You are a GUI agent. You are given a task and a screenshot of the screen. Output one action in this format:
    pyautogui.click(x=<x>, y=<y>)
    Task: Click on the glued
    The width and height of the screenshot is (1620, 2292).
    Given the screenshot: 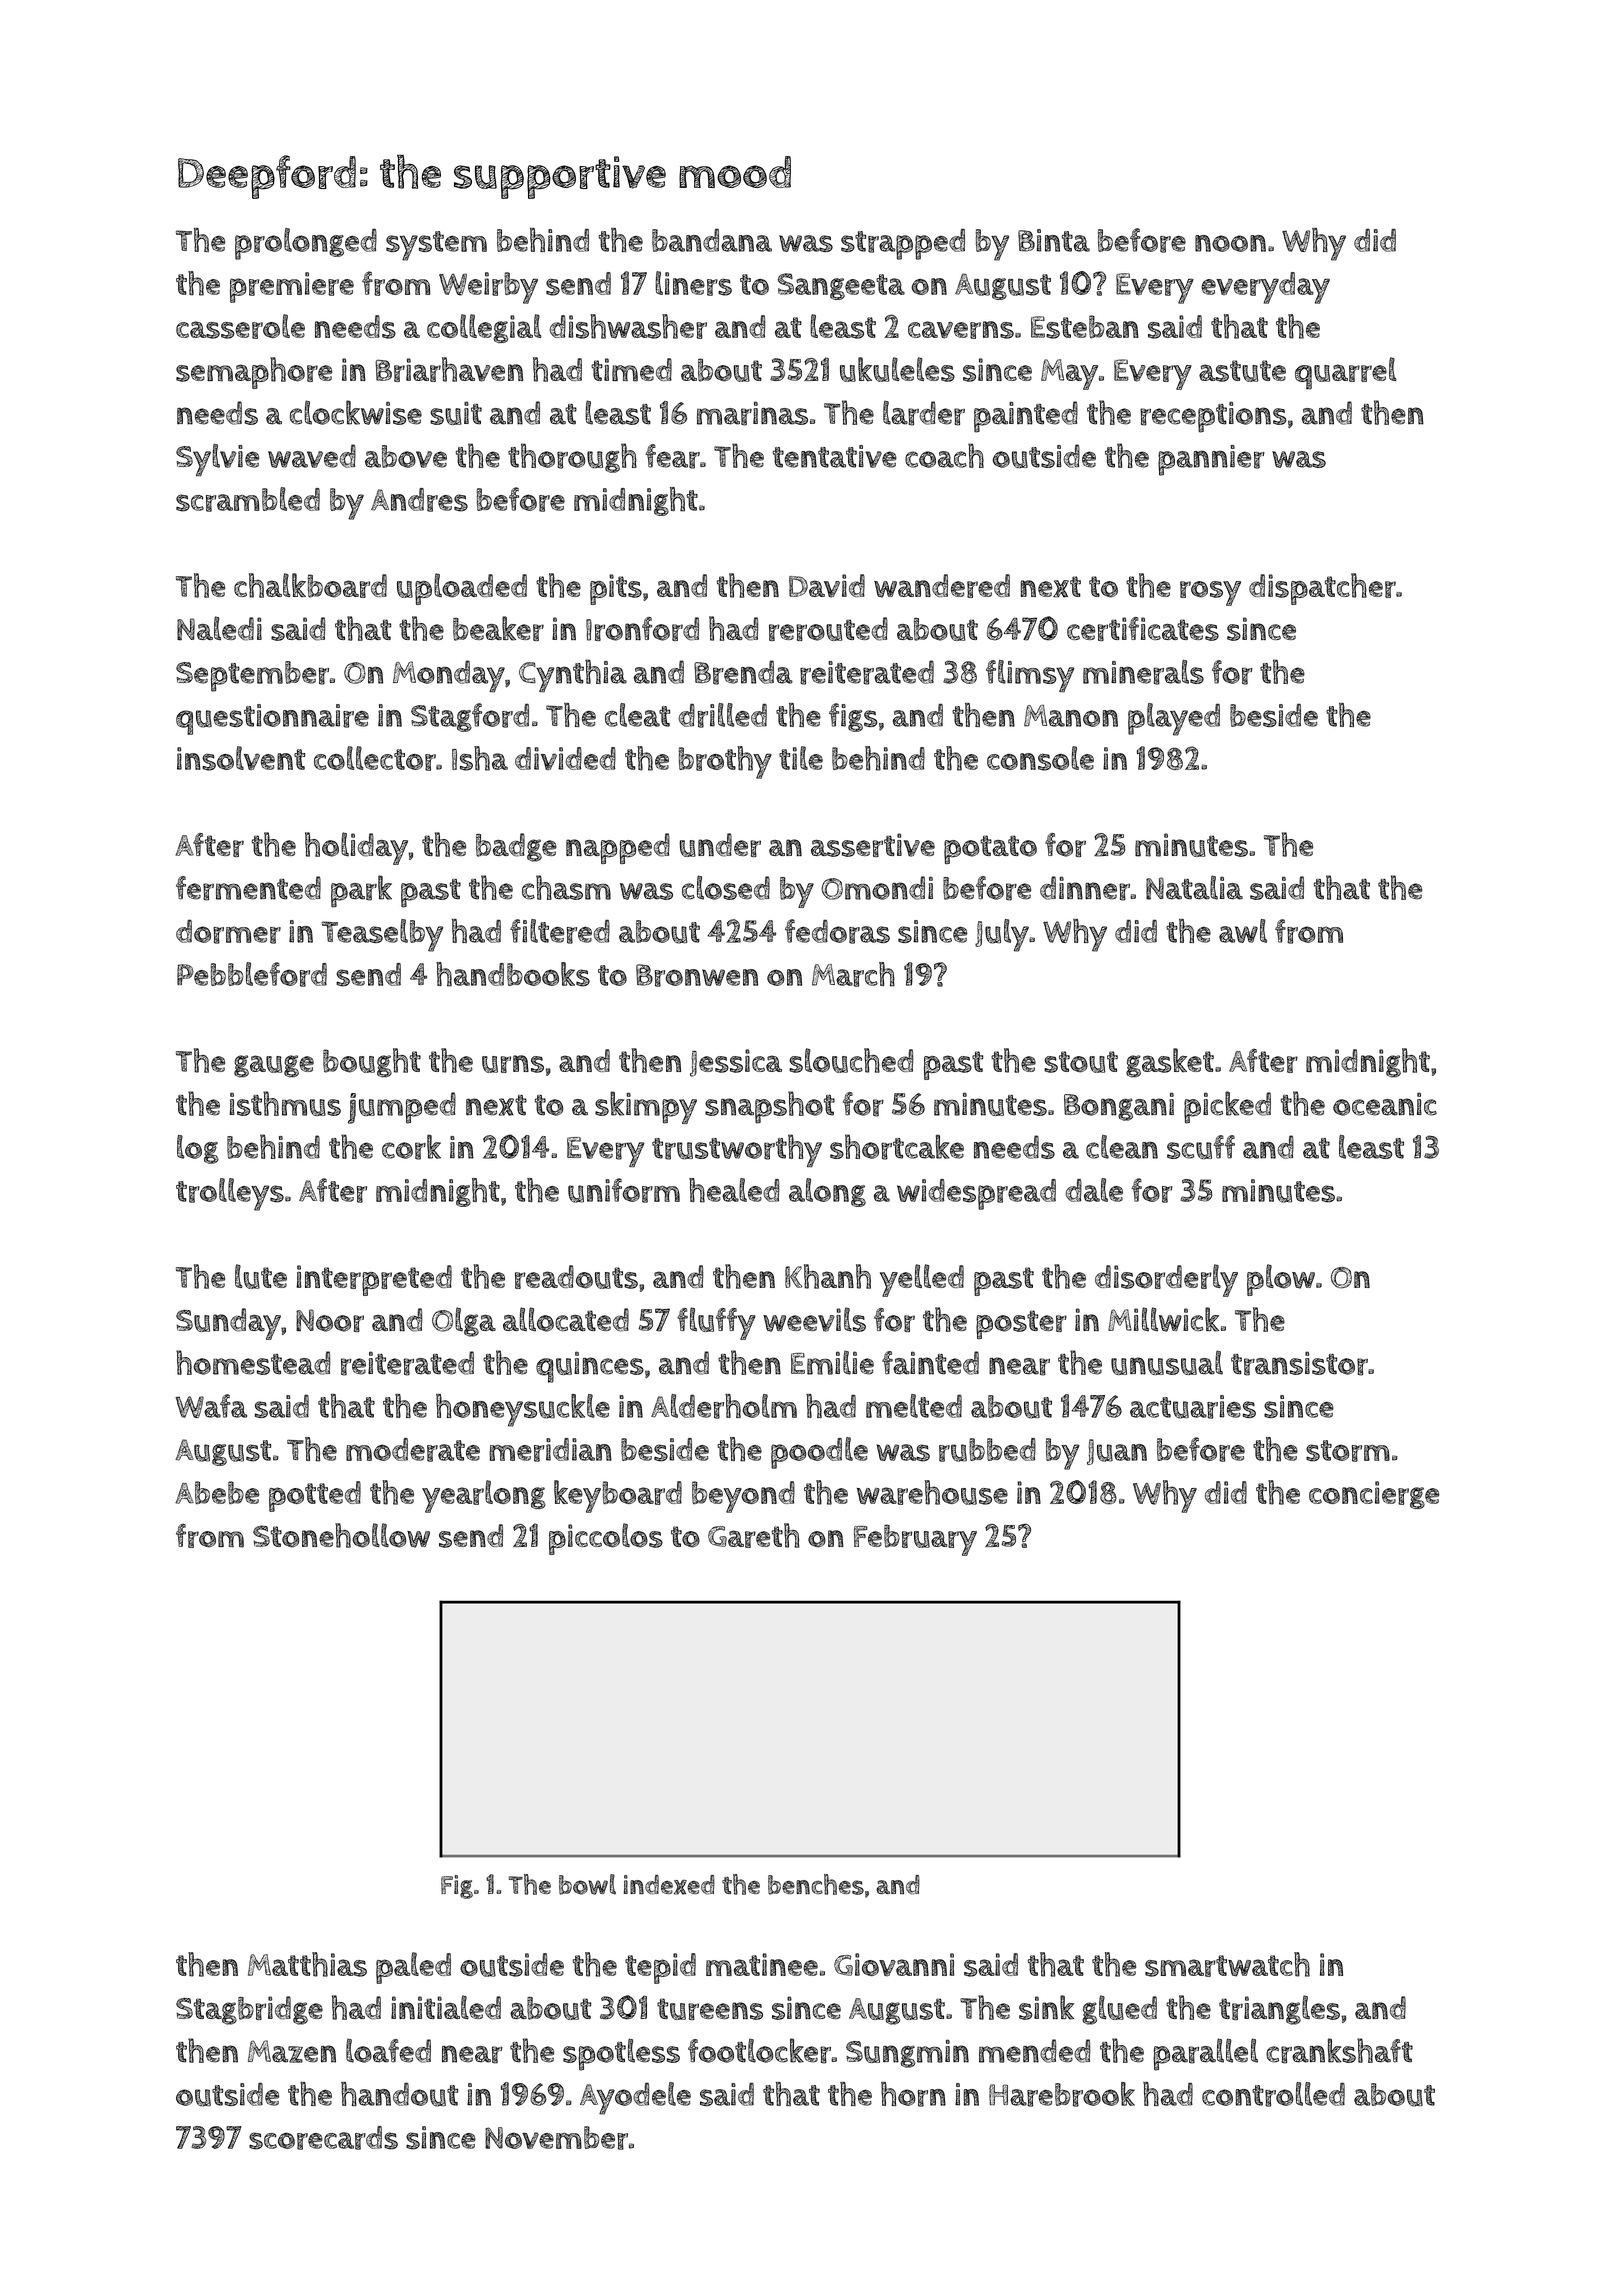 What is the action you would take?
    pyautogui.click(x=1119, y=2010)
